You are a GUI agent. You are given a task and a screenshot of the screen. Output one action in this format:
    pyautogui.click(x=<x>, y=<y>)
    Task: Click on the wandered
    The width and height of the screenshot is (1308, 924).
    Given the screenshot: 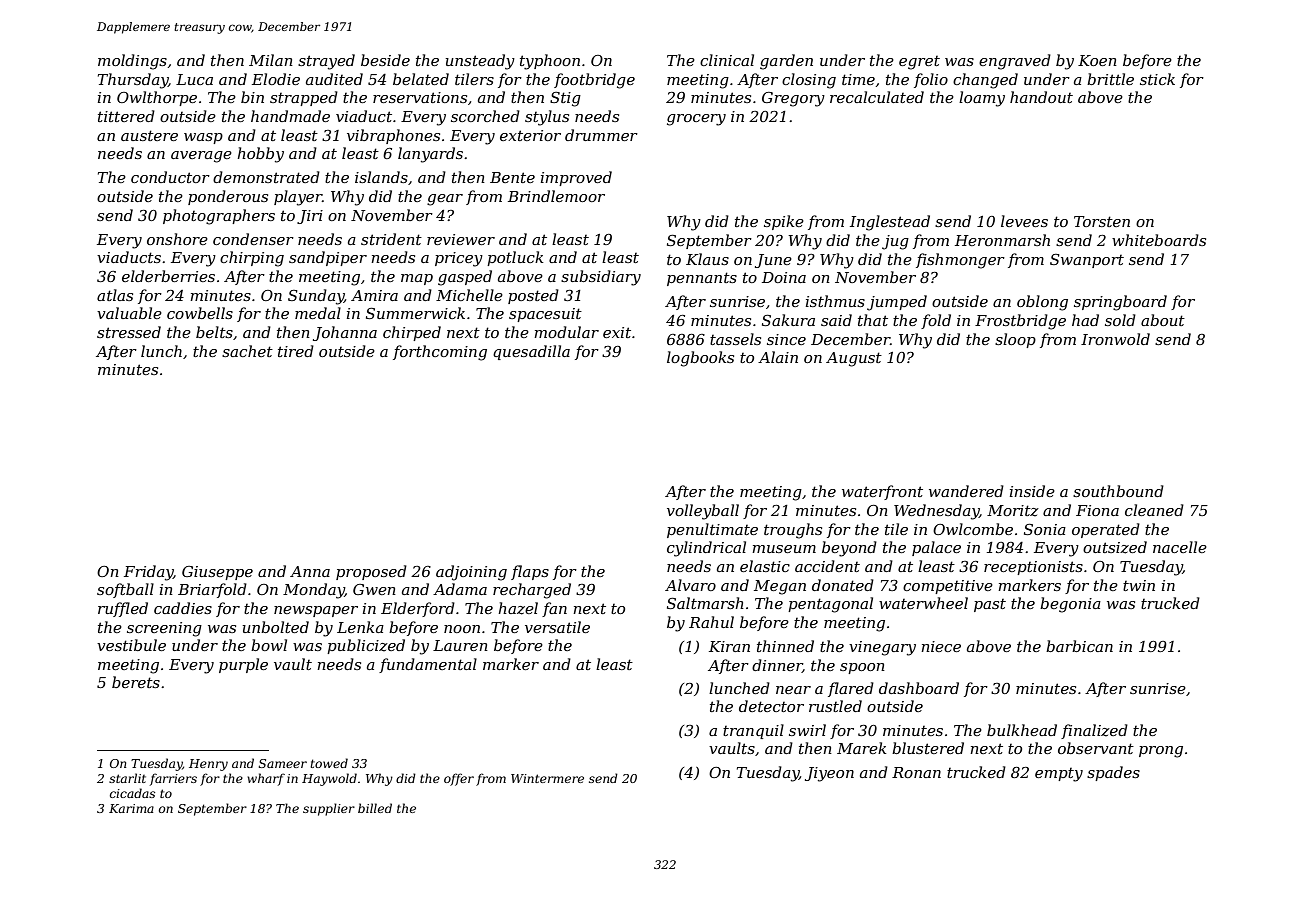 What is the action you would take?
    pyautogui.click(x=966, y=491)
